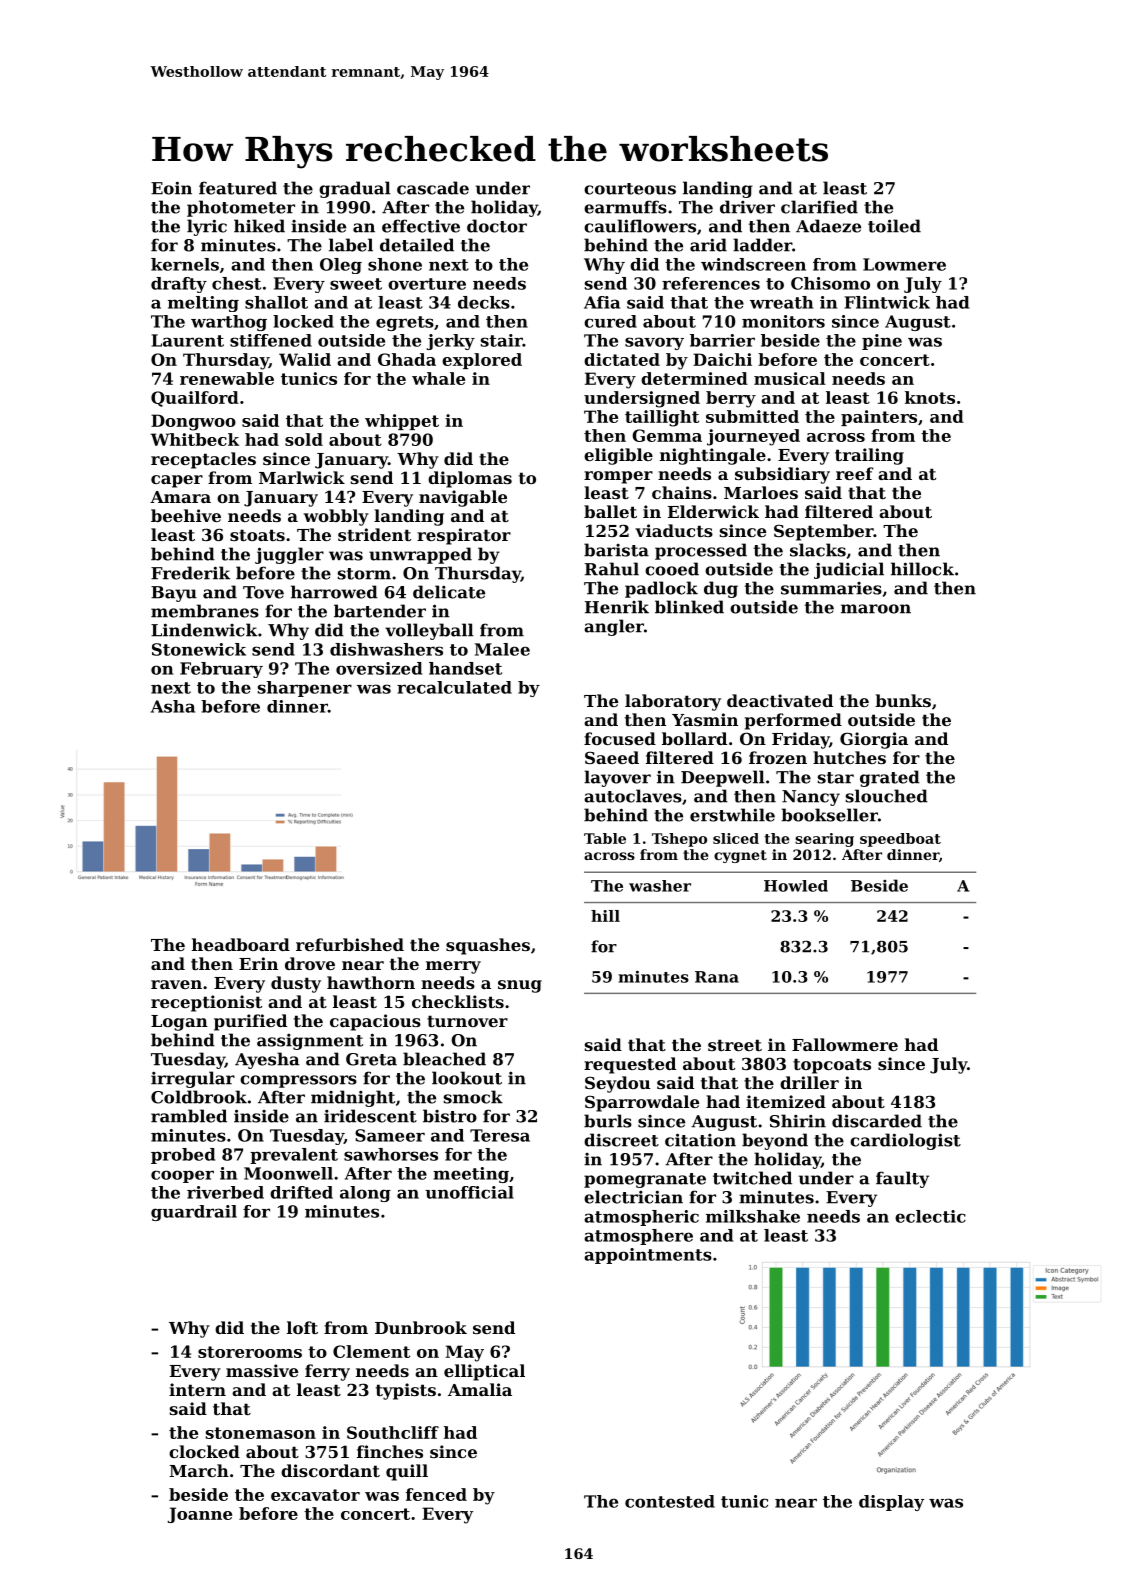  Describe the element at coordinates (173, 706) in the screenshot. I see `Asha` at that location.
